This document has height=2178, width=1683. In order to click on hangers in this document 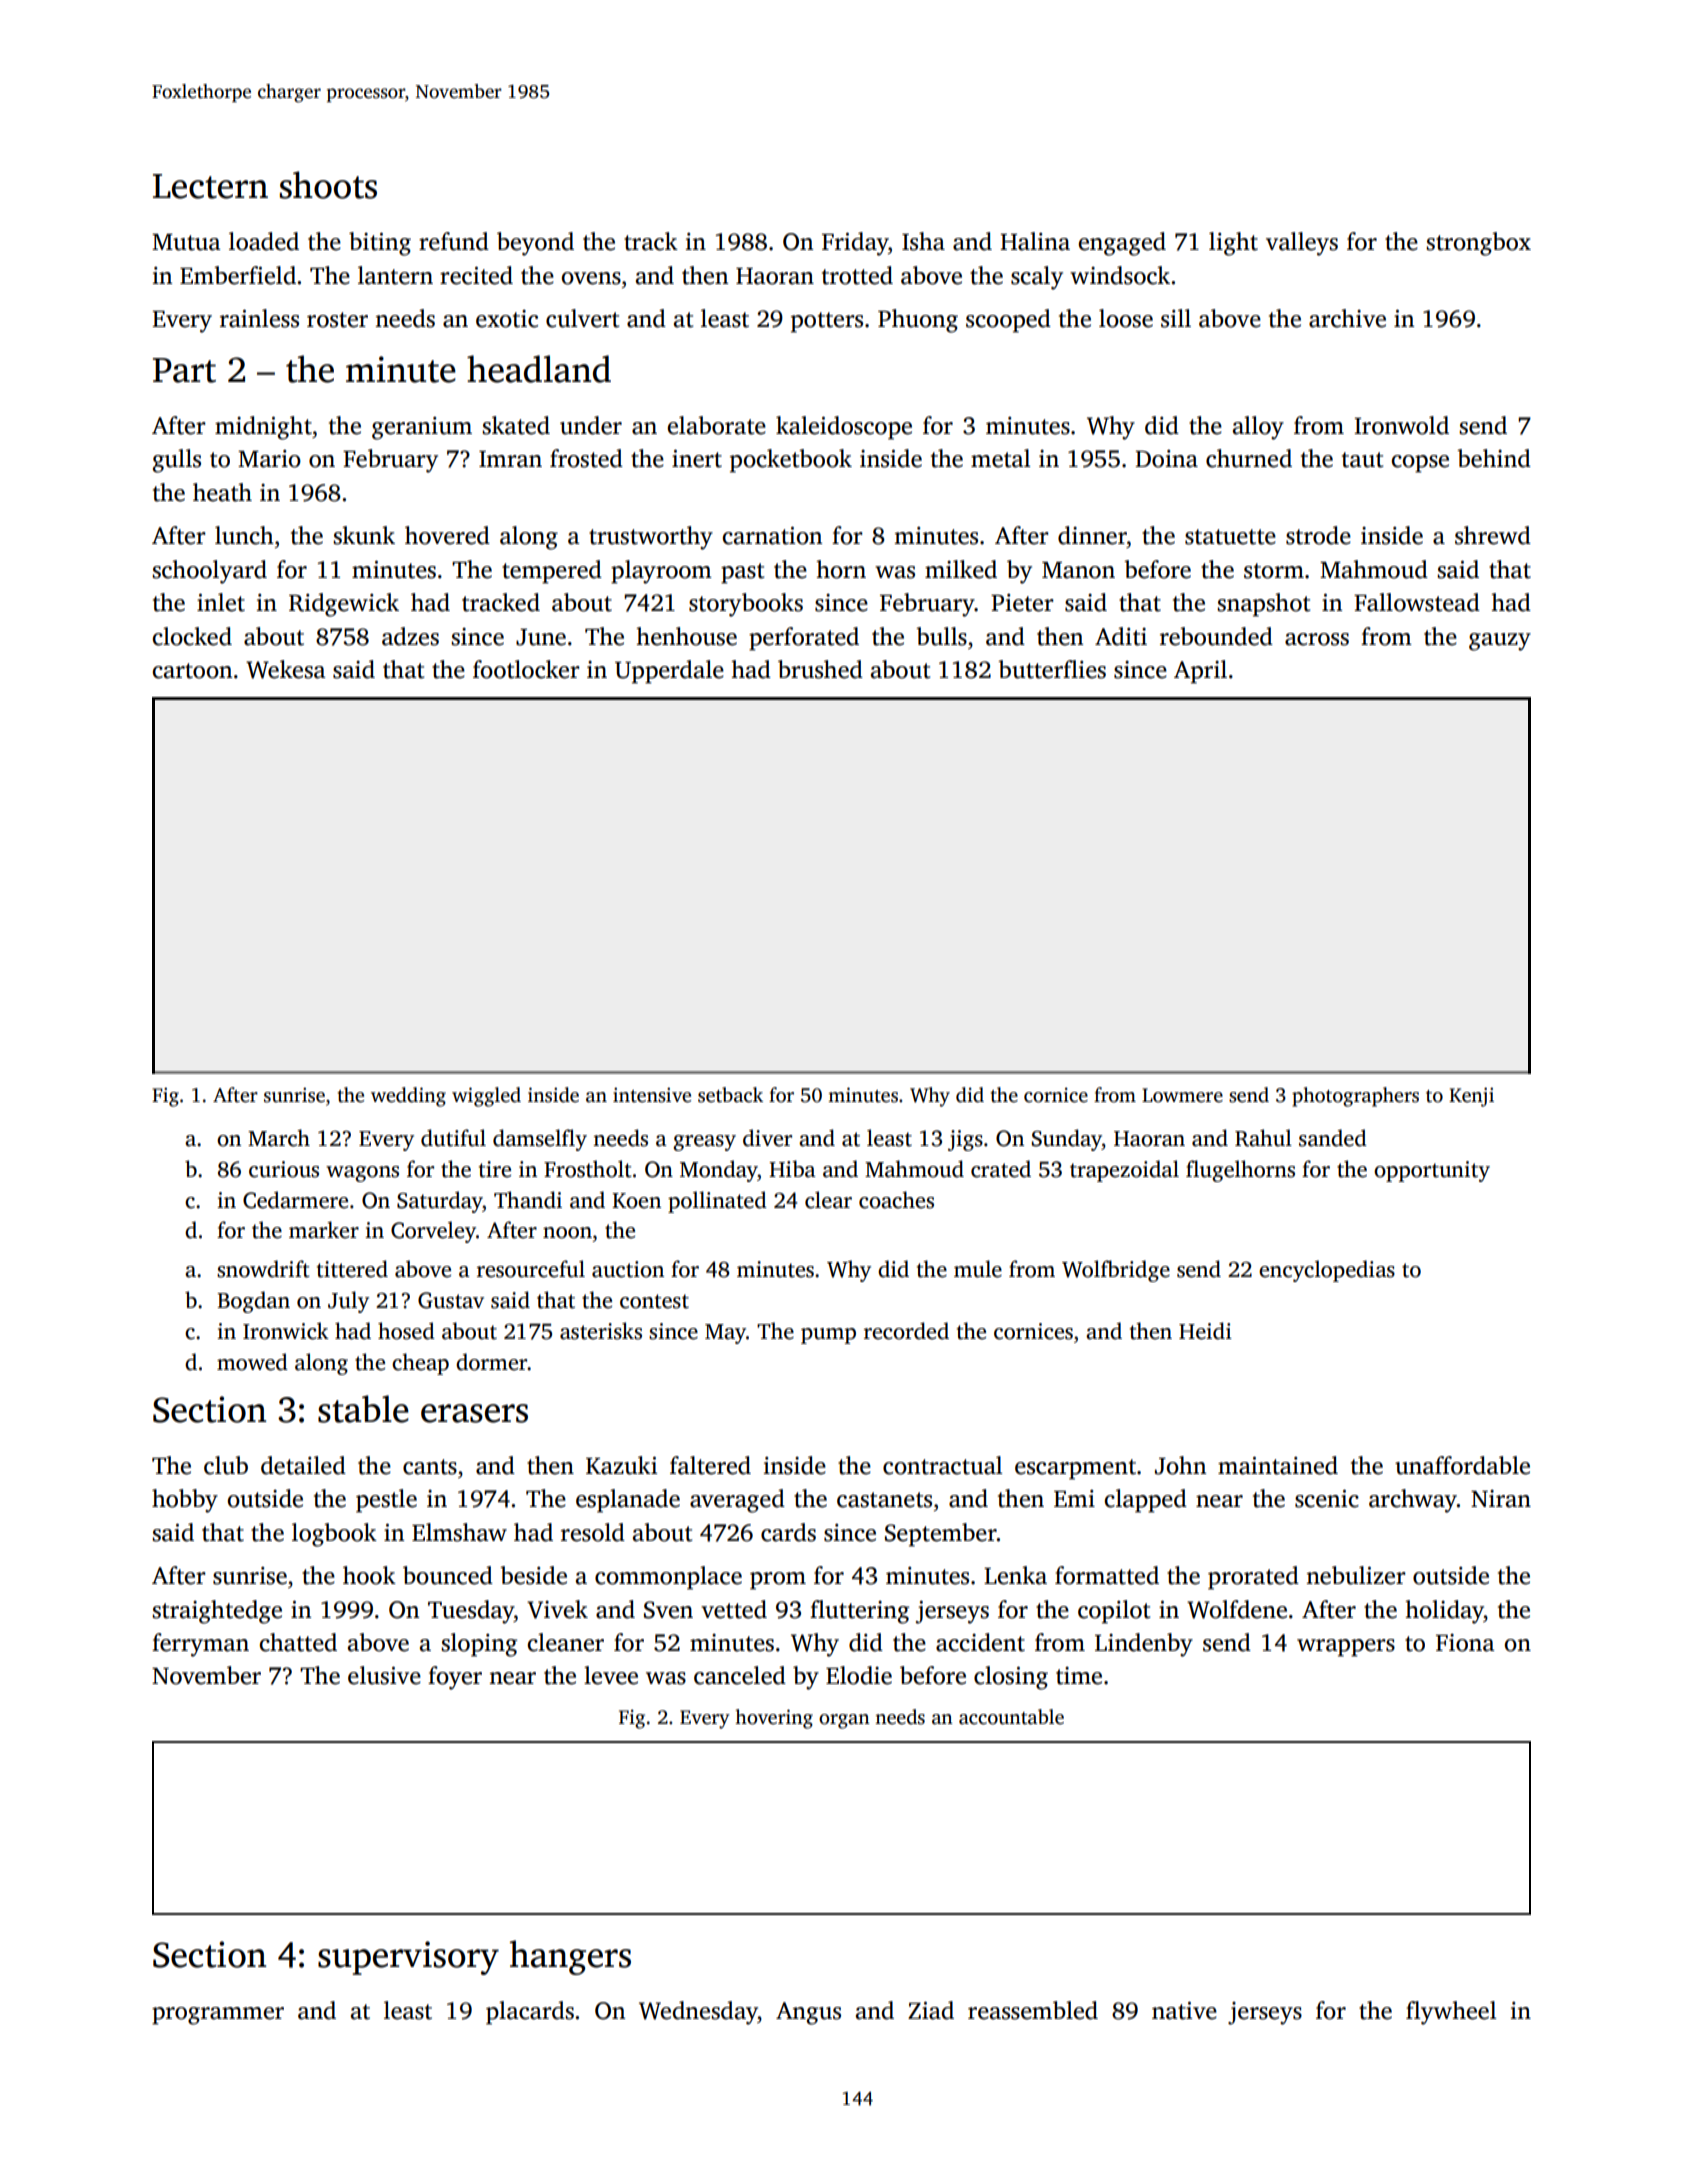, I will do `click(570, 1957)`.
